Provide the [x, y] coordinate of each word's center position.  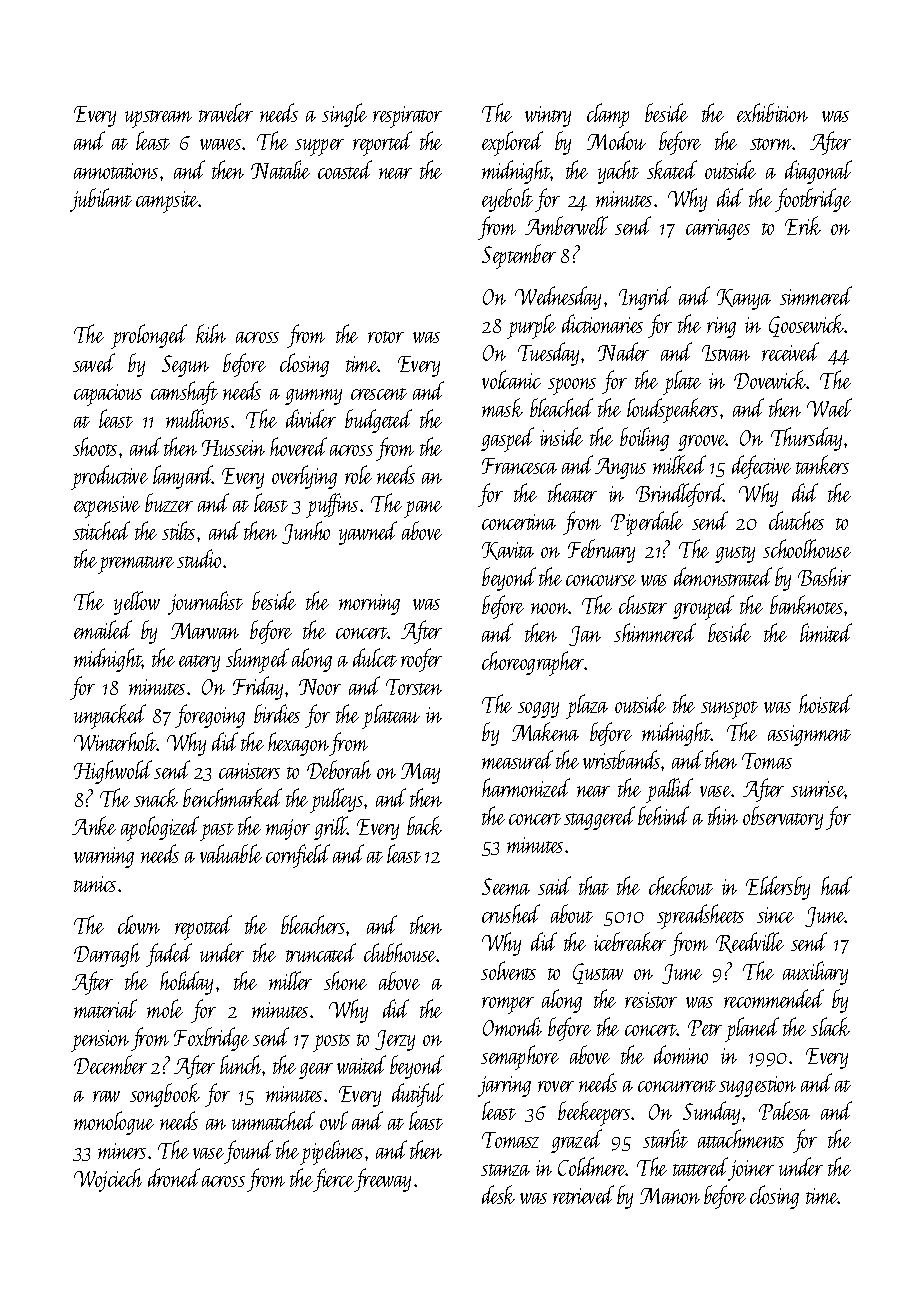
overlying [304, 477]
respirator [407, 117]
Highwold [113, 772]
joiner [751, 1170]
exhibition [772, 112]
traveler [226, 112]
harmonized [526, 787]
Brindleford [680, 495]
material [105, 1008]
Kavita [508, 551]
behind [663, 815]
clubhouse [400, 952]
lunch [241, 1064]
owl [334, 1120]
